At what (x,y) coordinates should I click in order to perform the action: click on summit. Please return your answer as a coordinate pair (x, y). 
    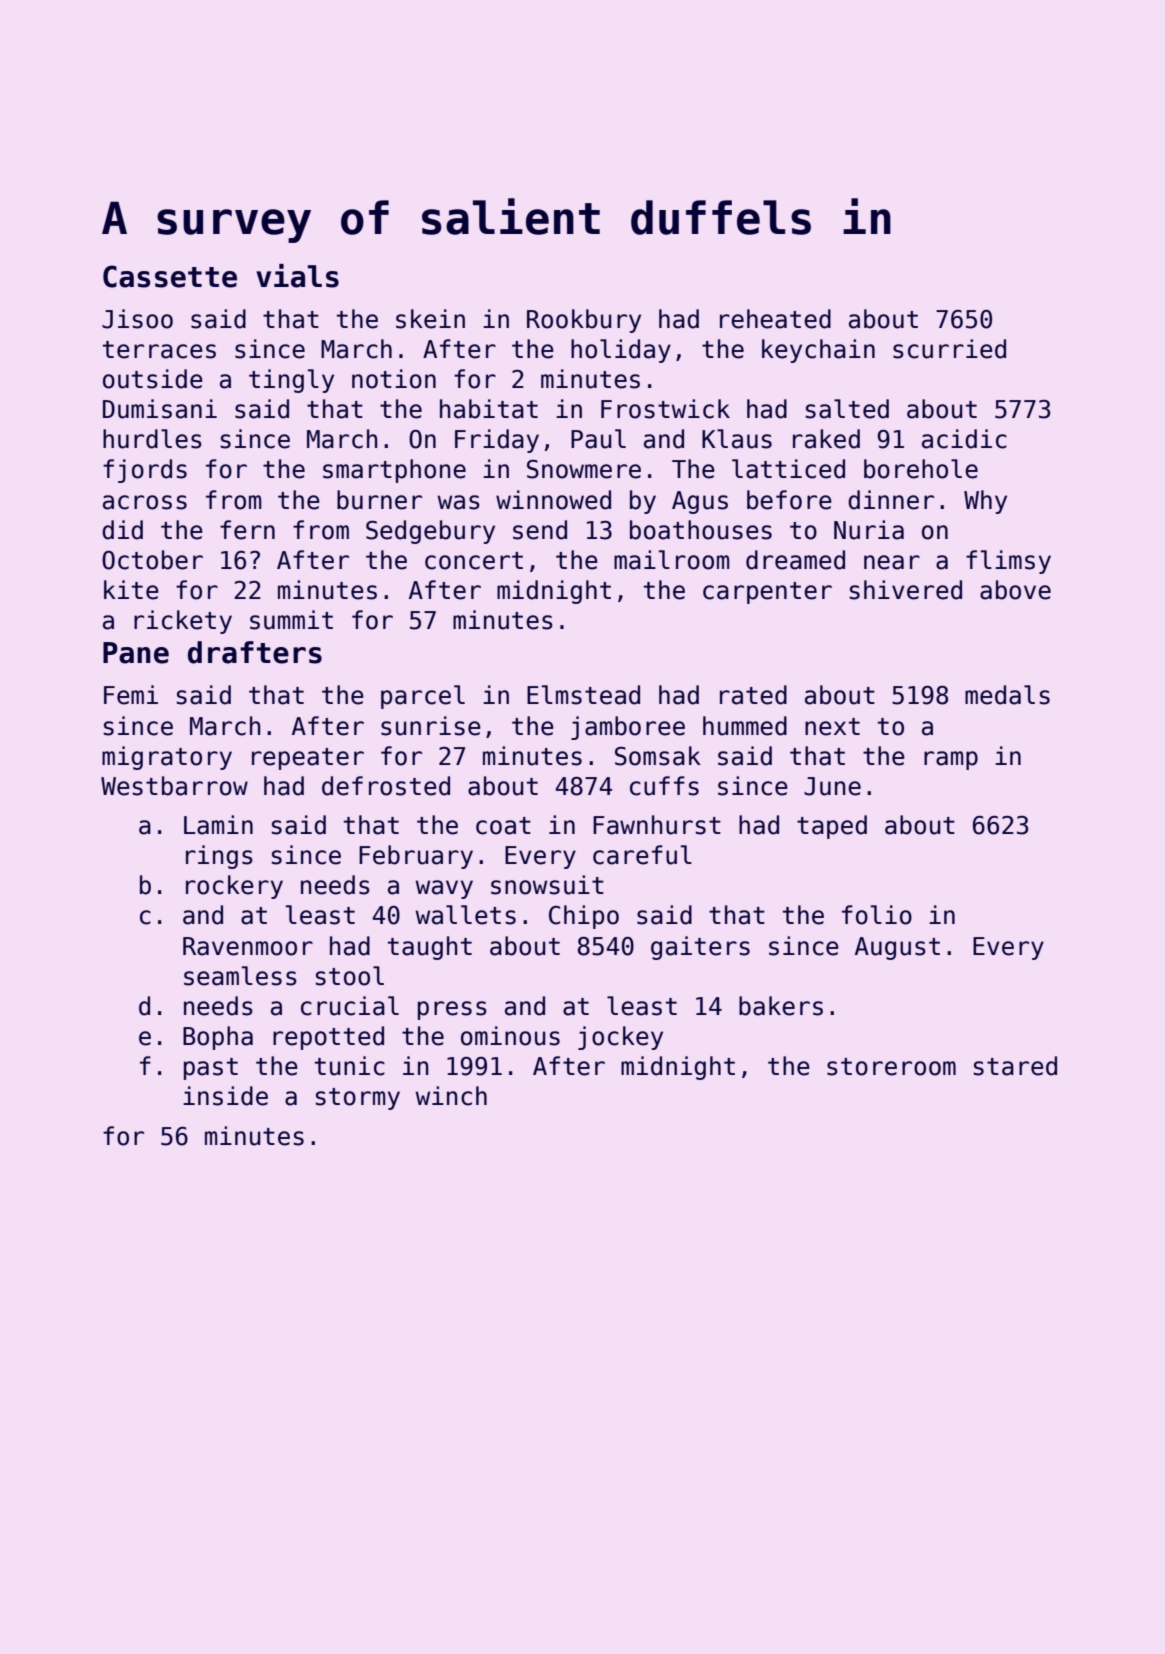
    Looking at the image, I should click on (291, 620).
